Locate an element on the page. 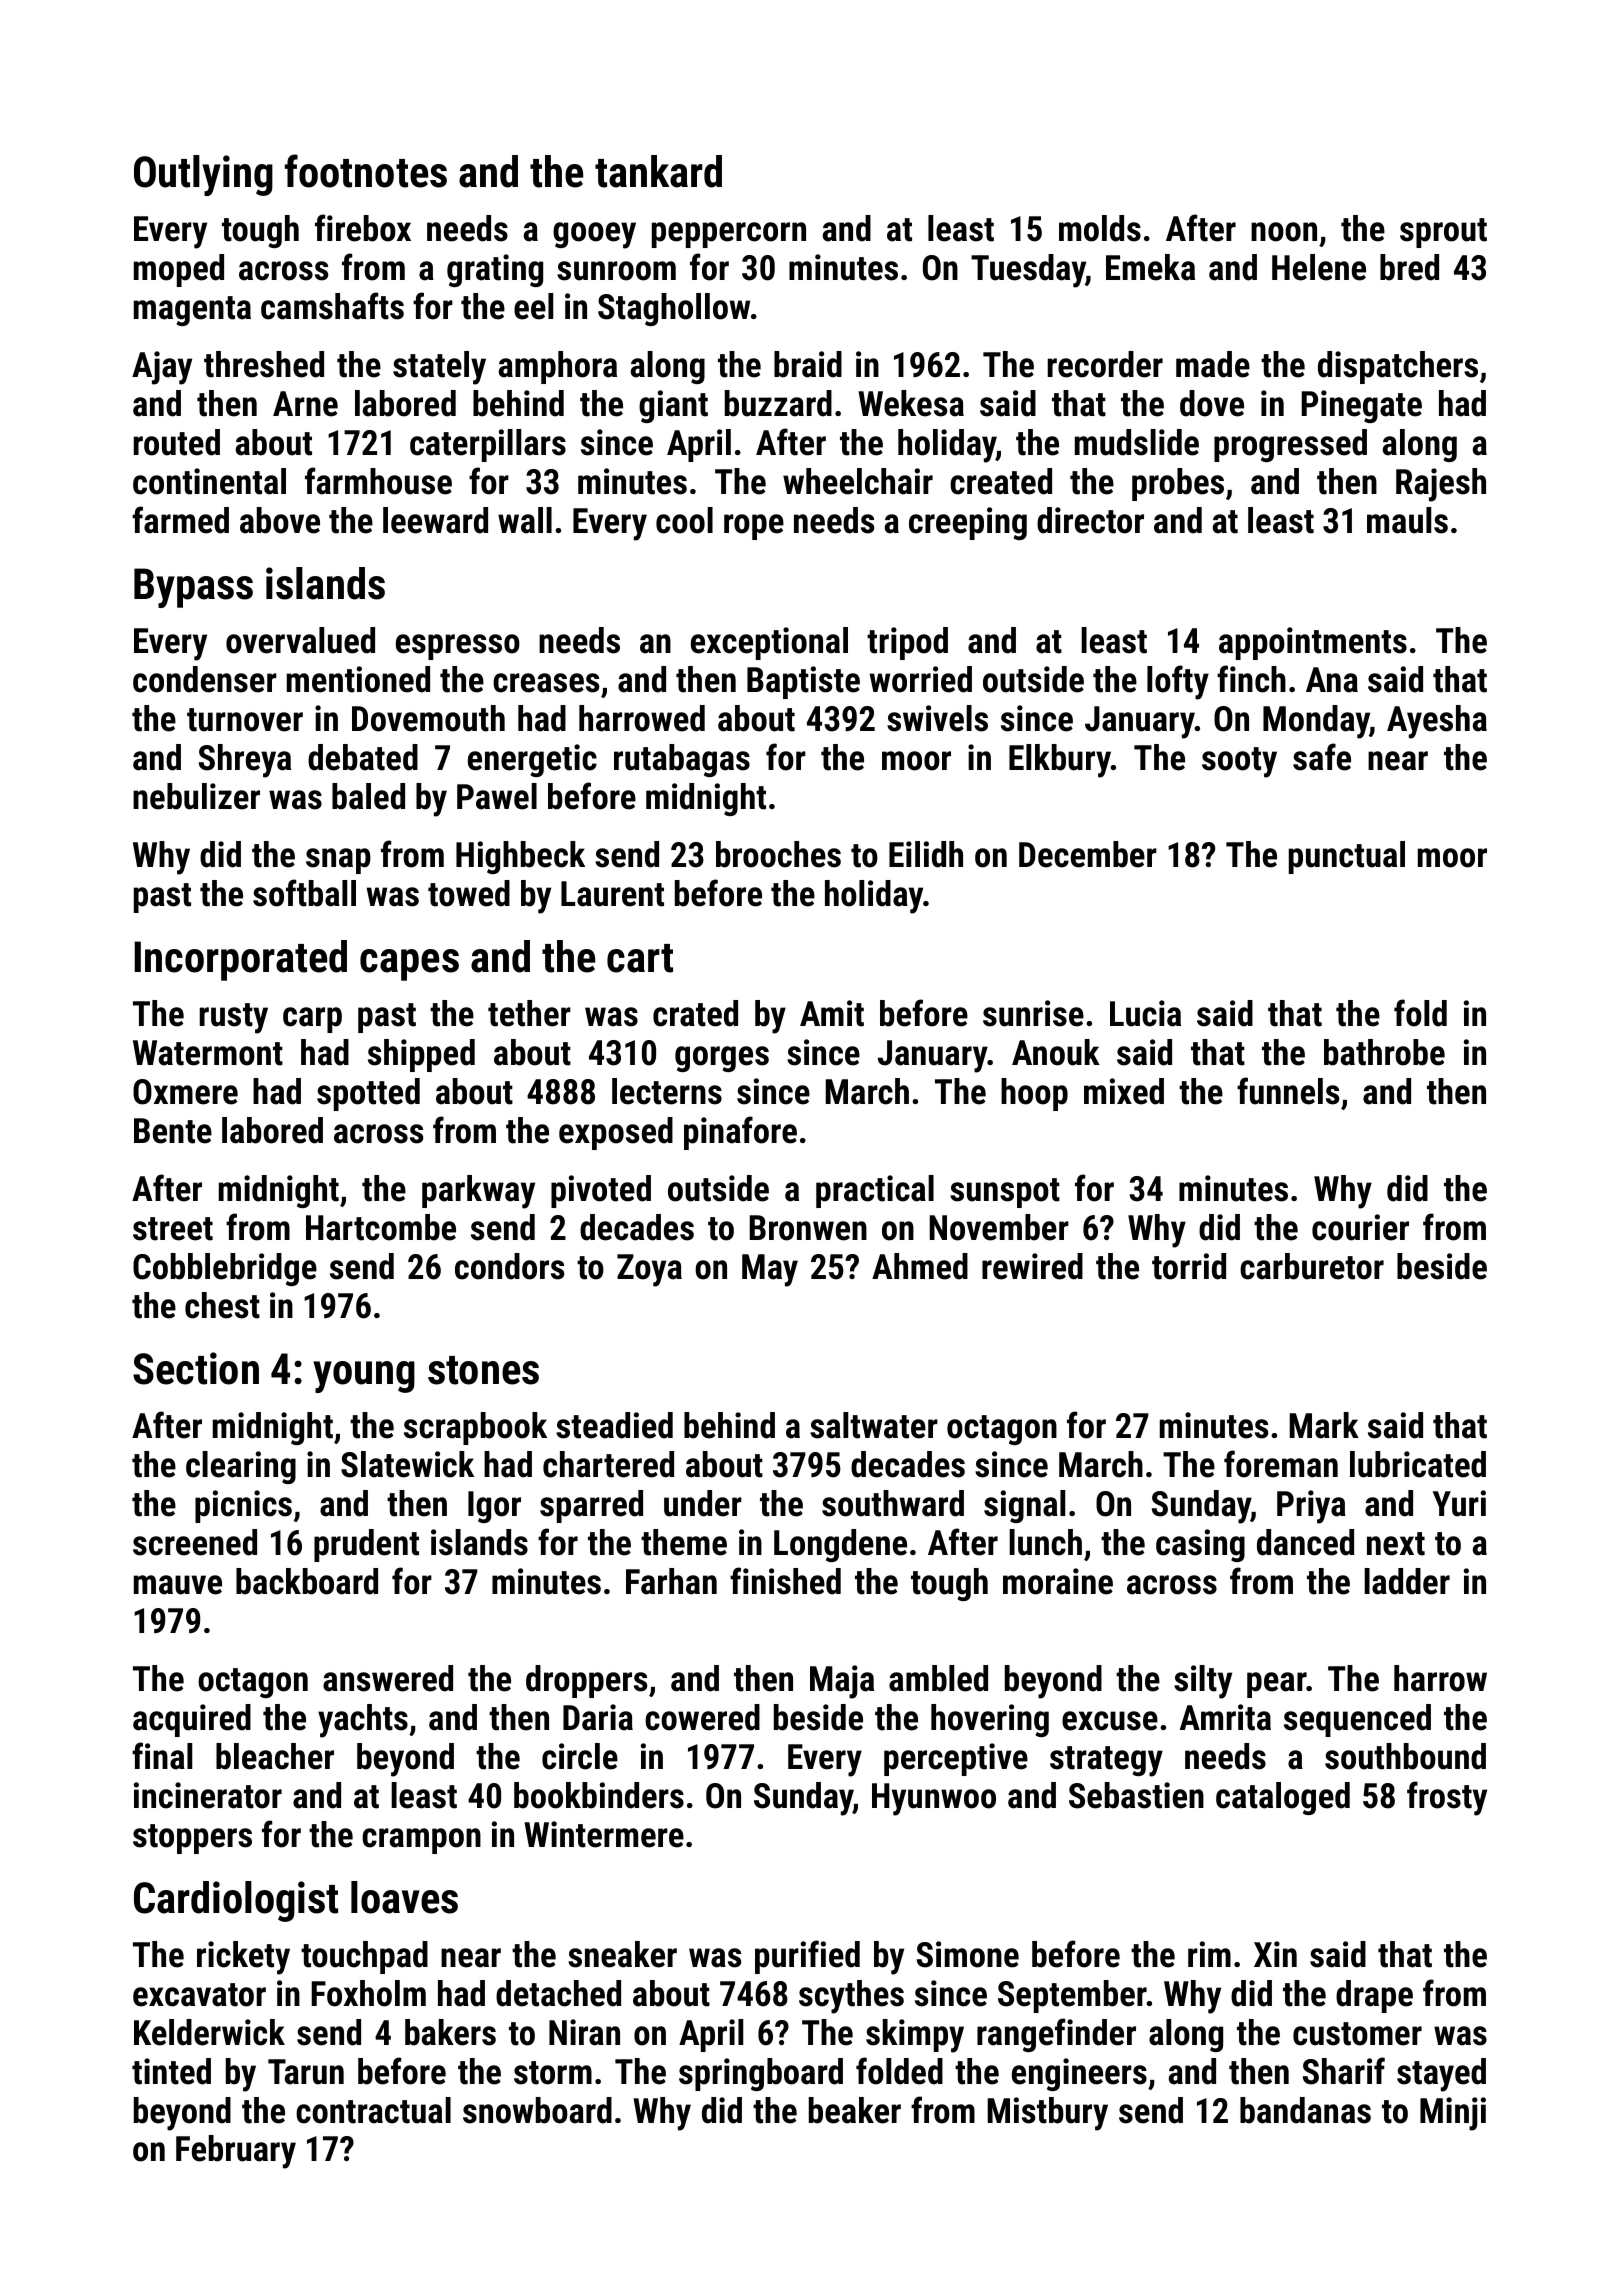 This image has width=1620, height=2292. Outlying is located at coordinates (203, 175).
